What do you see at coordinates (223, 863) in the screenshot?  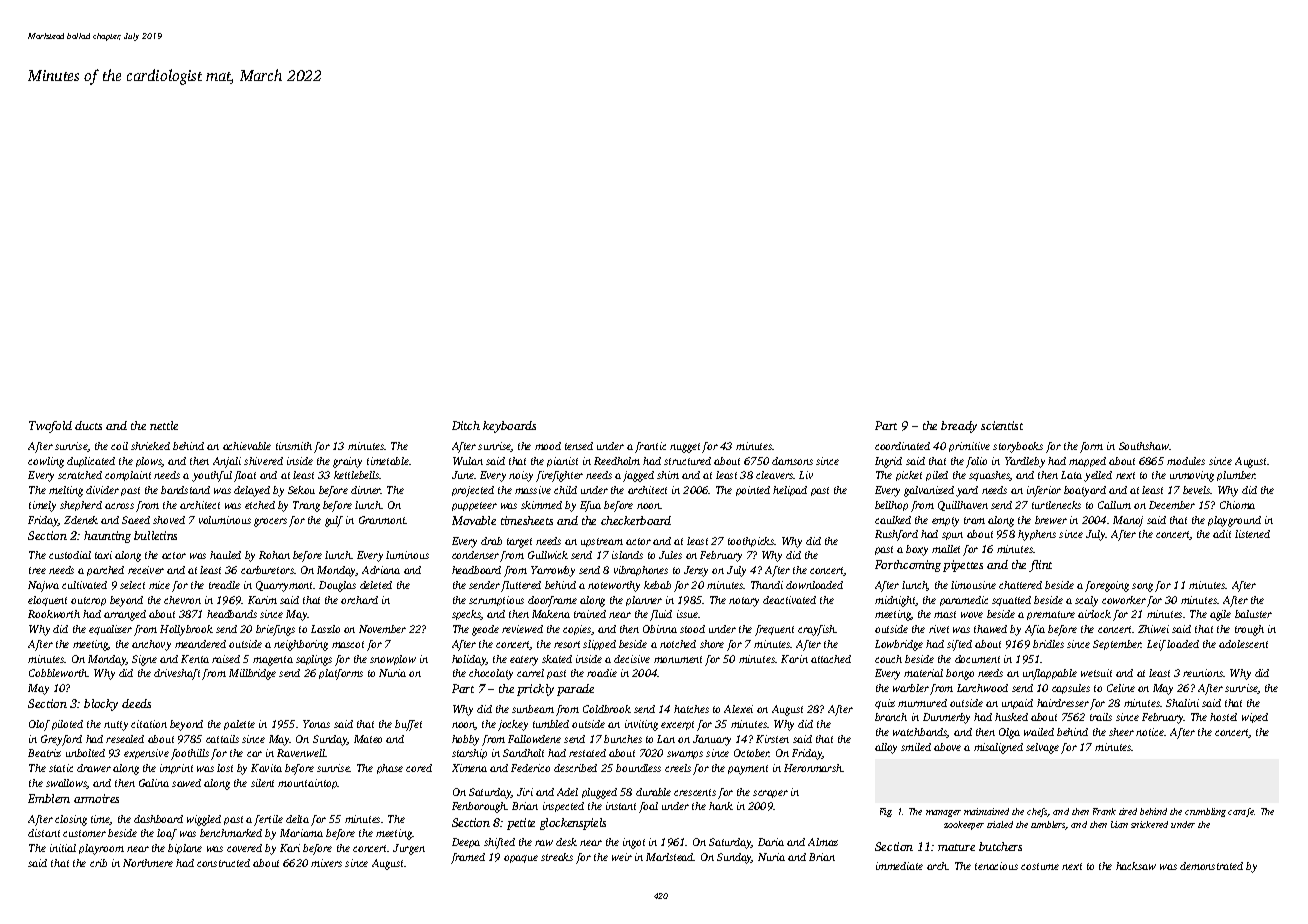 I see `constructed` at bounding box center [223, 863].
